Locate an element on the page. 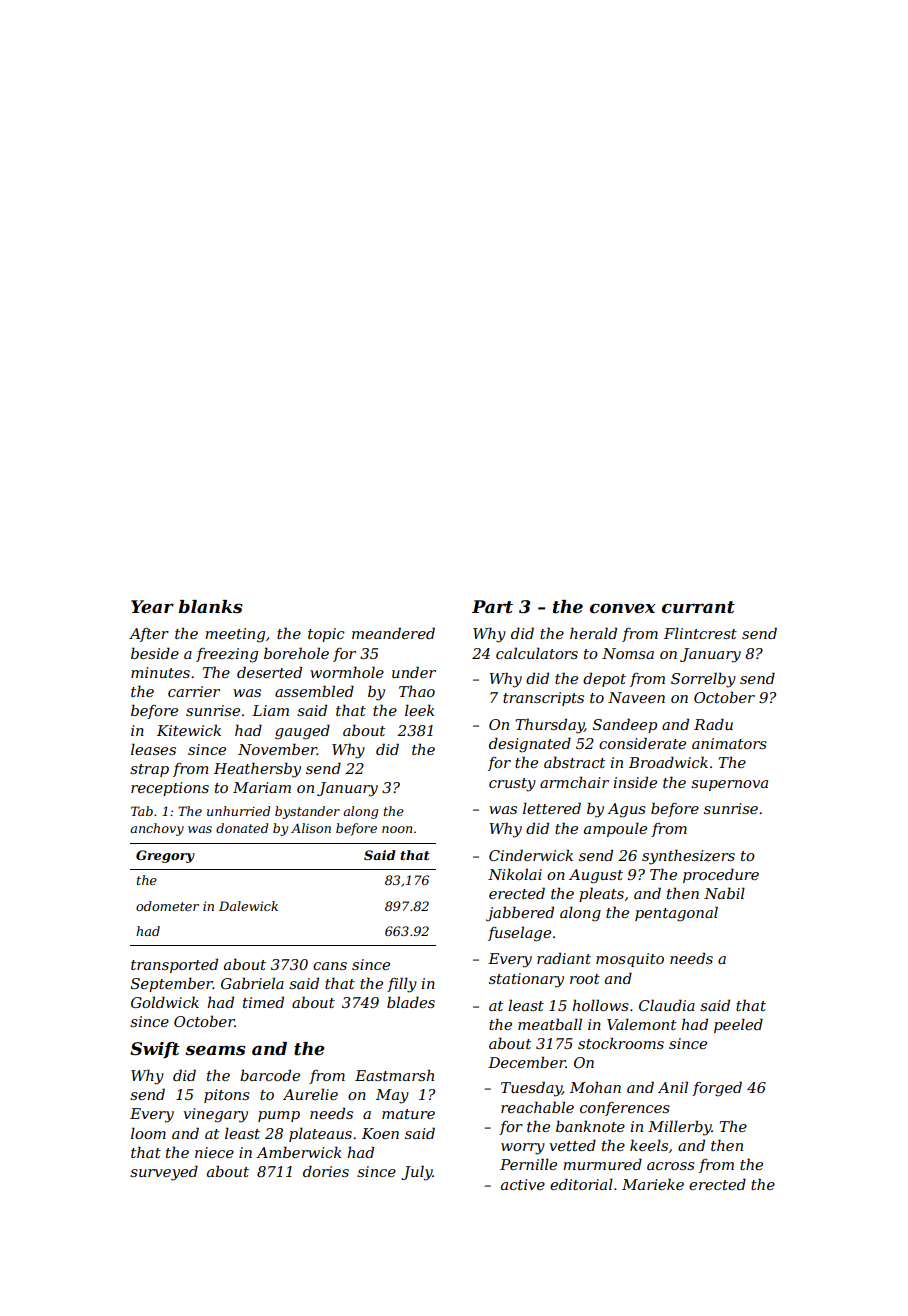 Image resolution: width=908 pixels, height=1316 pixels. Thursday is located at coordinates (550, 726).
